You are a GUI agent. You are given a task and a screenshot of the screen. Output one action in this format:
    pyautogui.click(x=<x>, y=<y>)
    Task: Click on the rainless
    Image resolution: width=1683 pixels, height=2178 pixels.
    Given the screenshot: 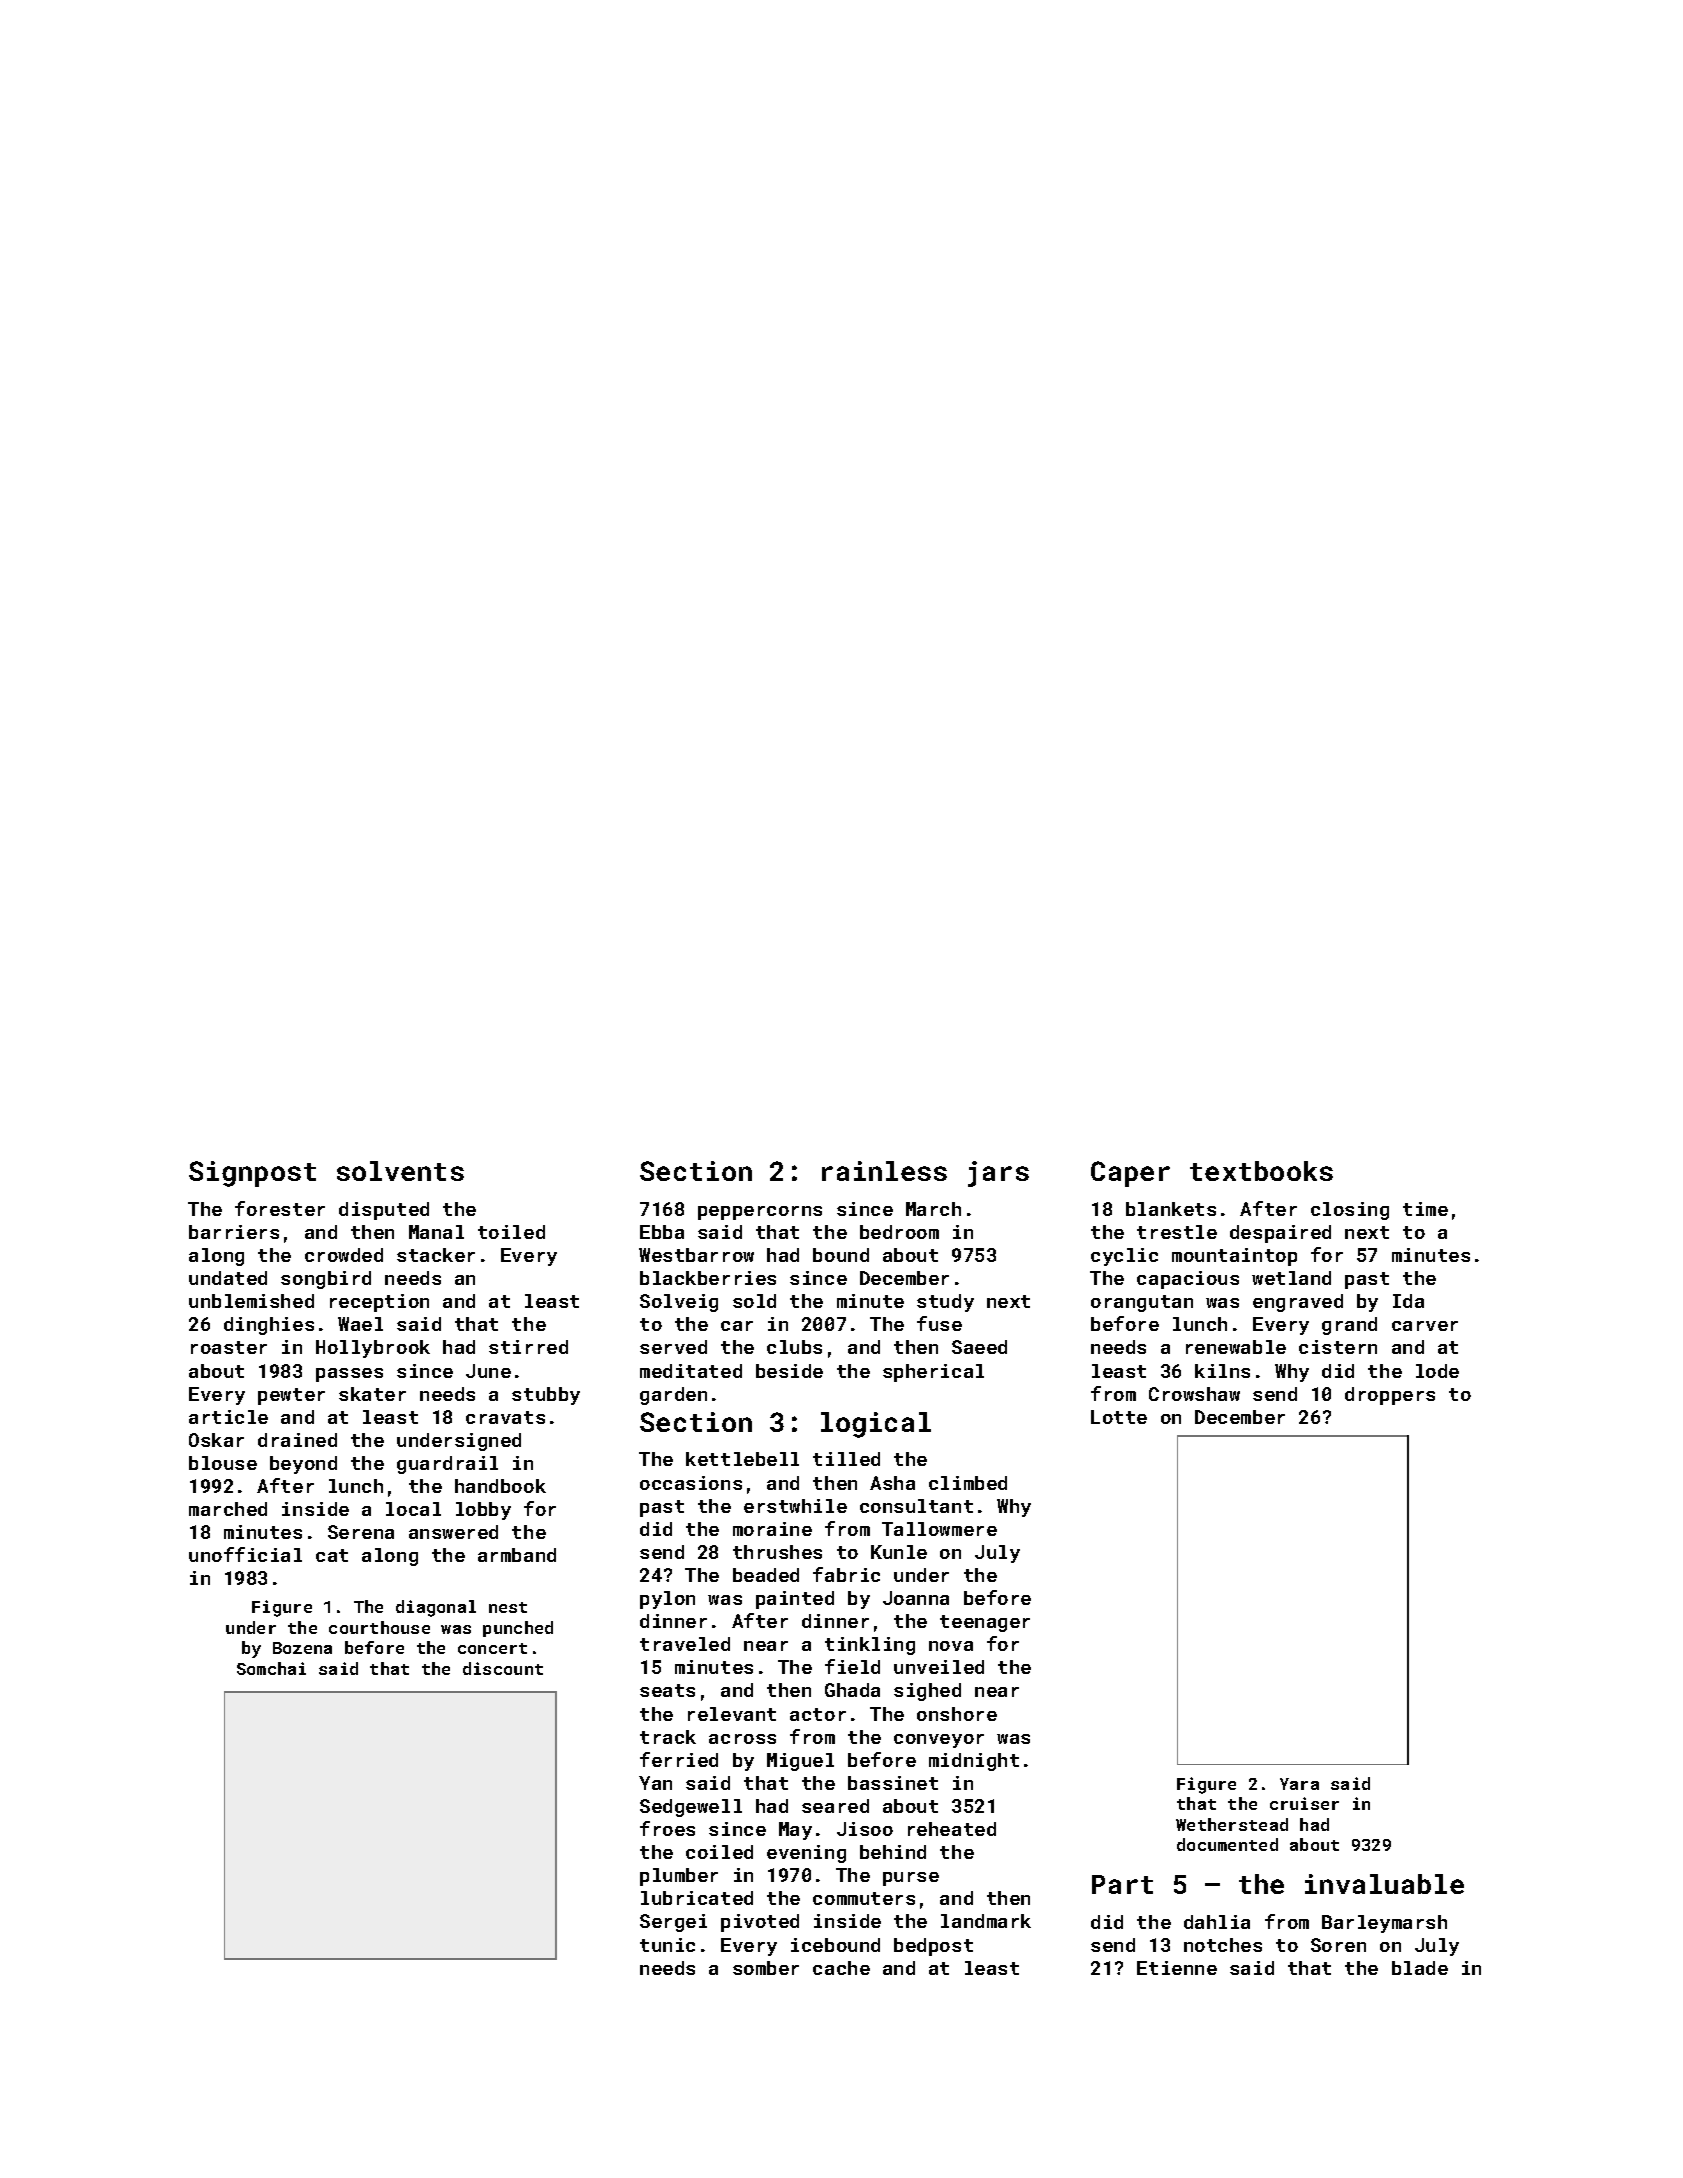 What is the action you would take?
    pyautogui.click(x=884, y=1171)
